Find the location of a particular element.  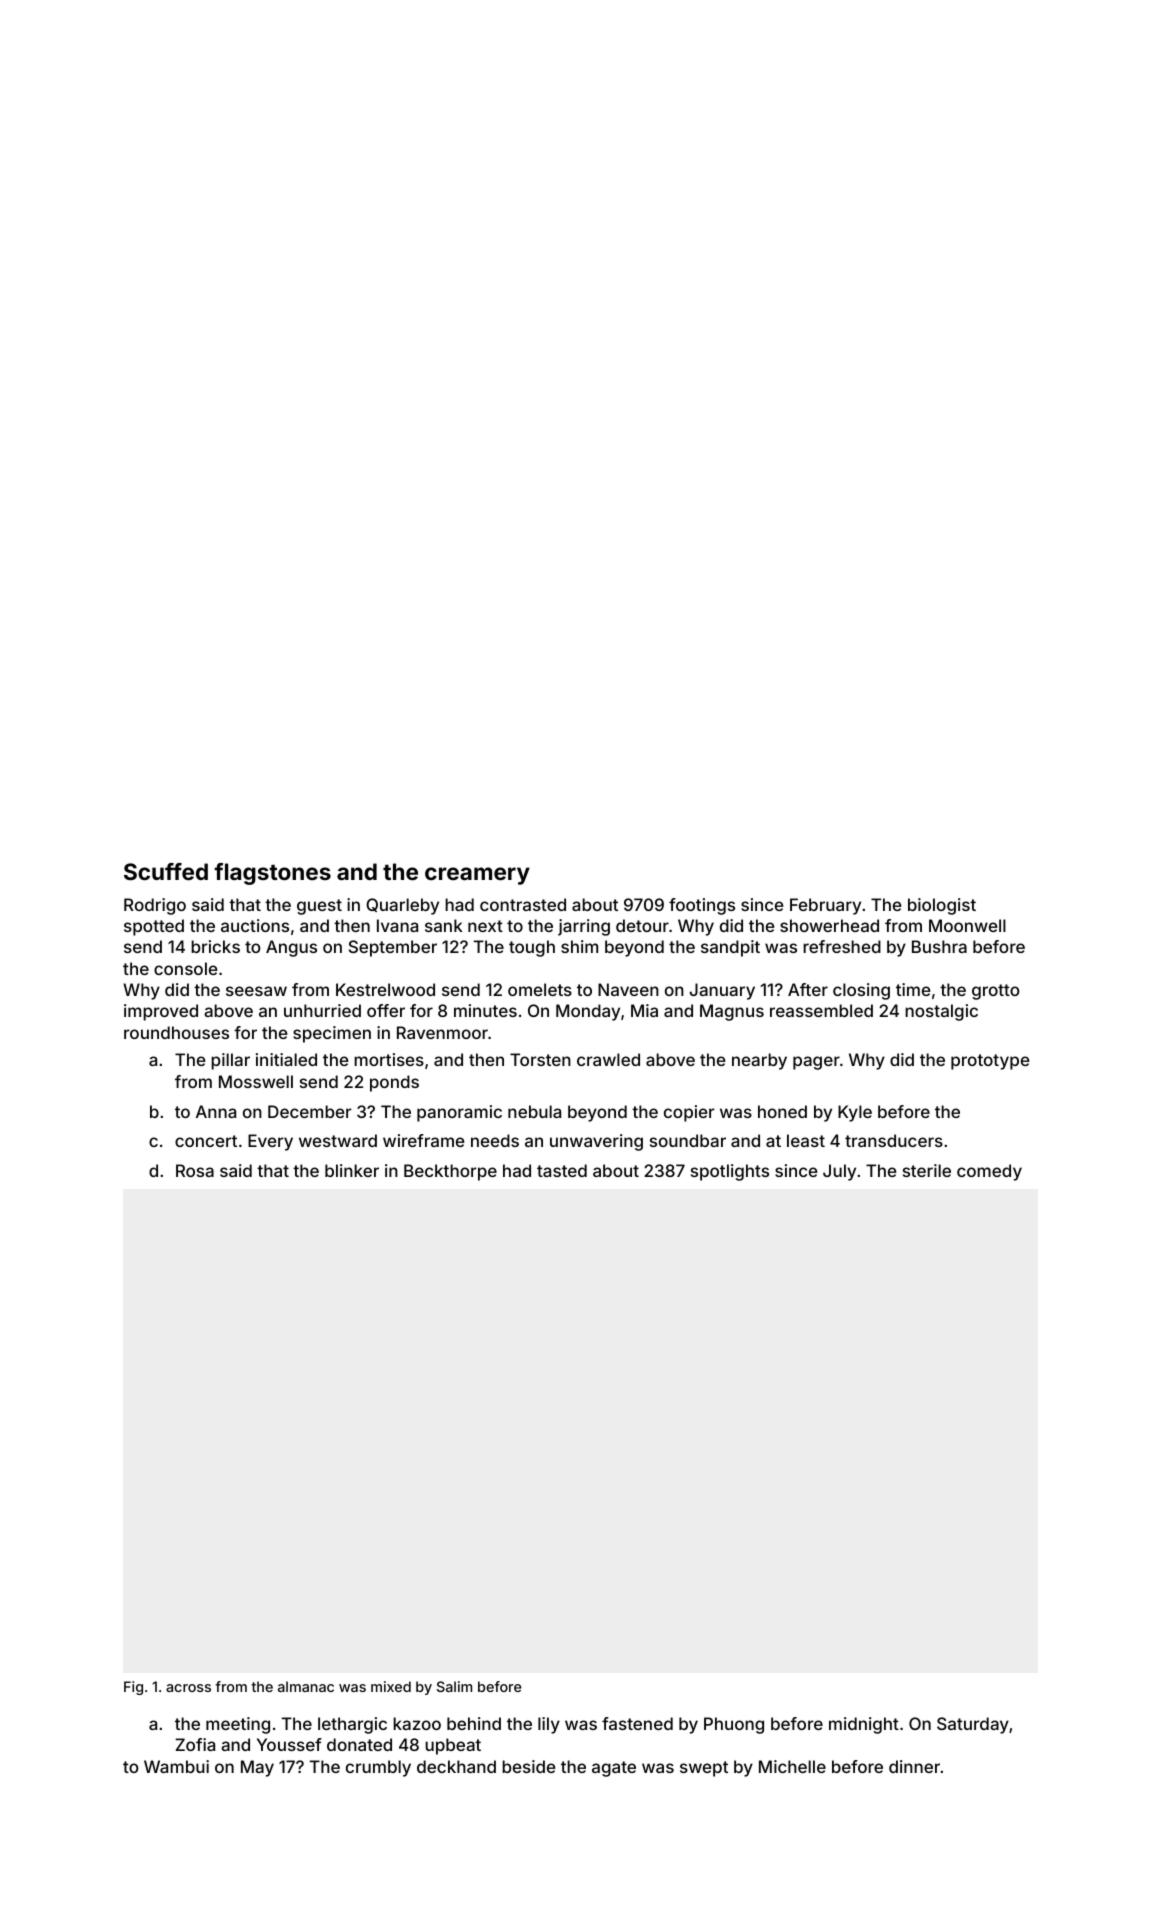

transducers is located at coordinates (894, 1140).
